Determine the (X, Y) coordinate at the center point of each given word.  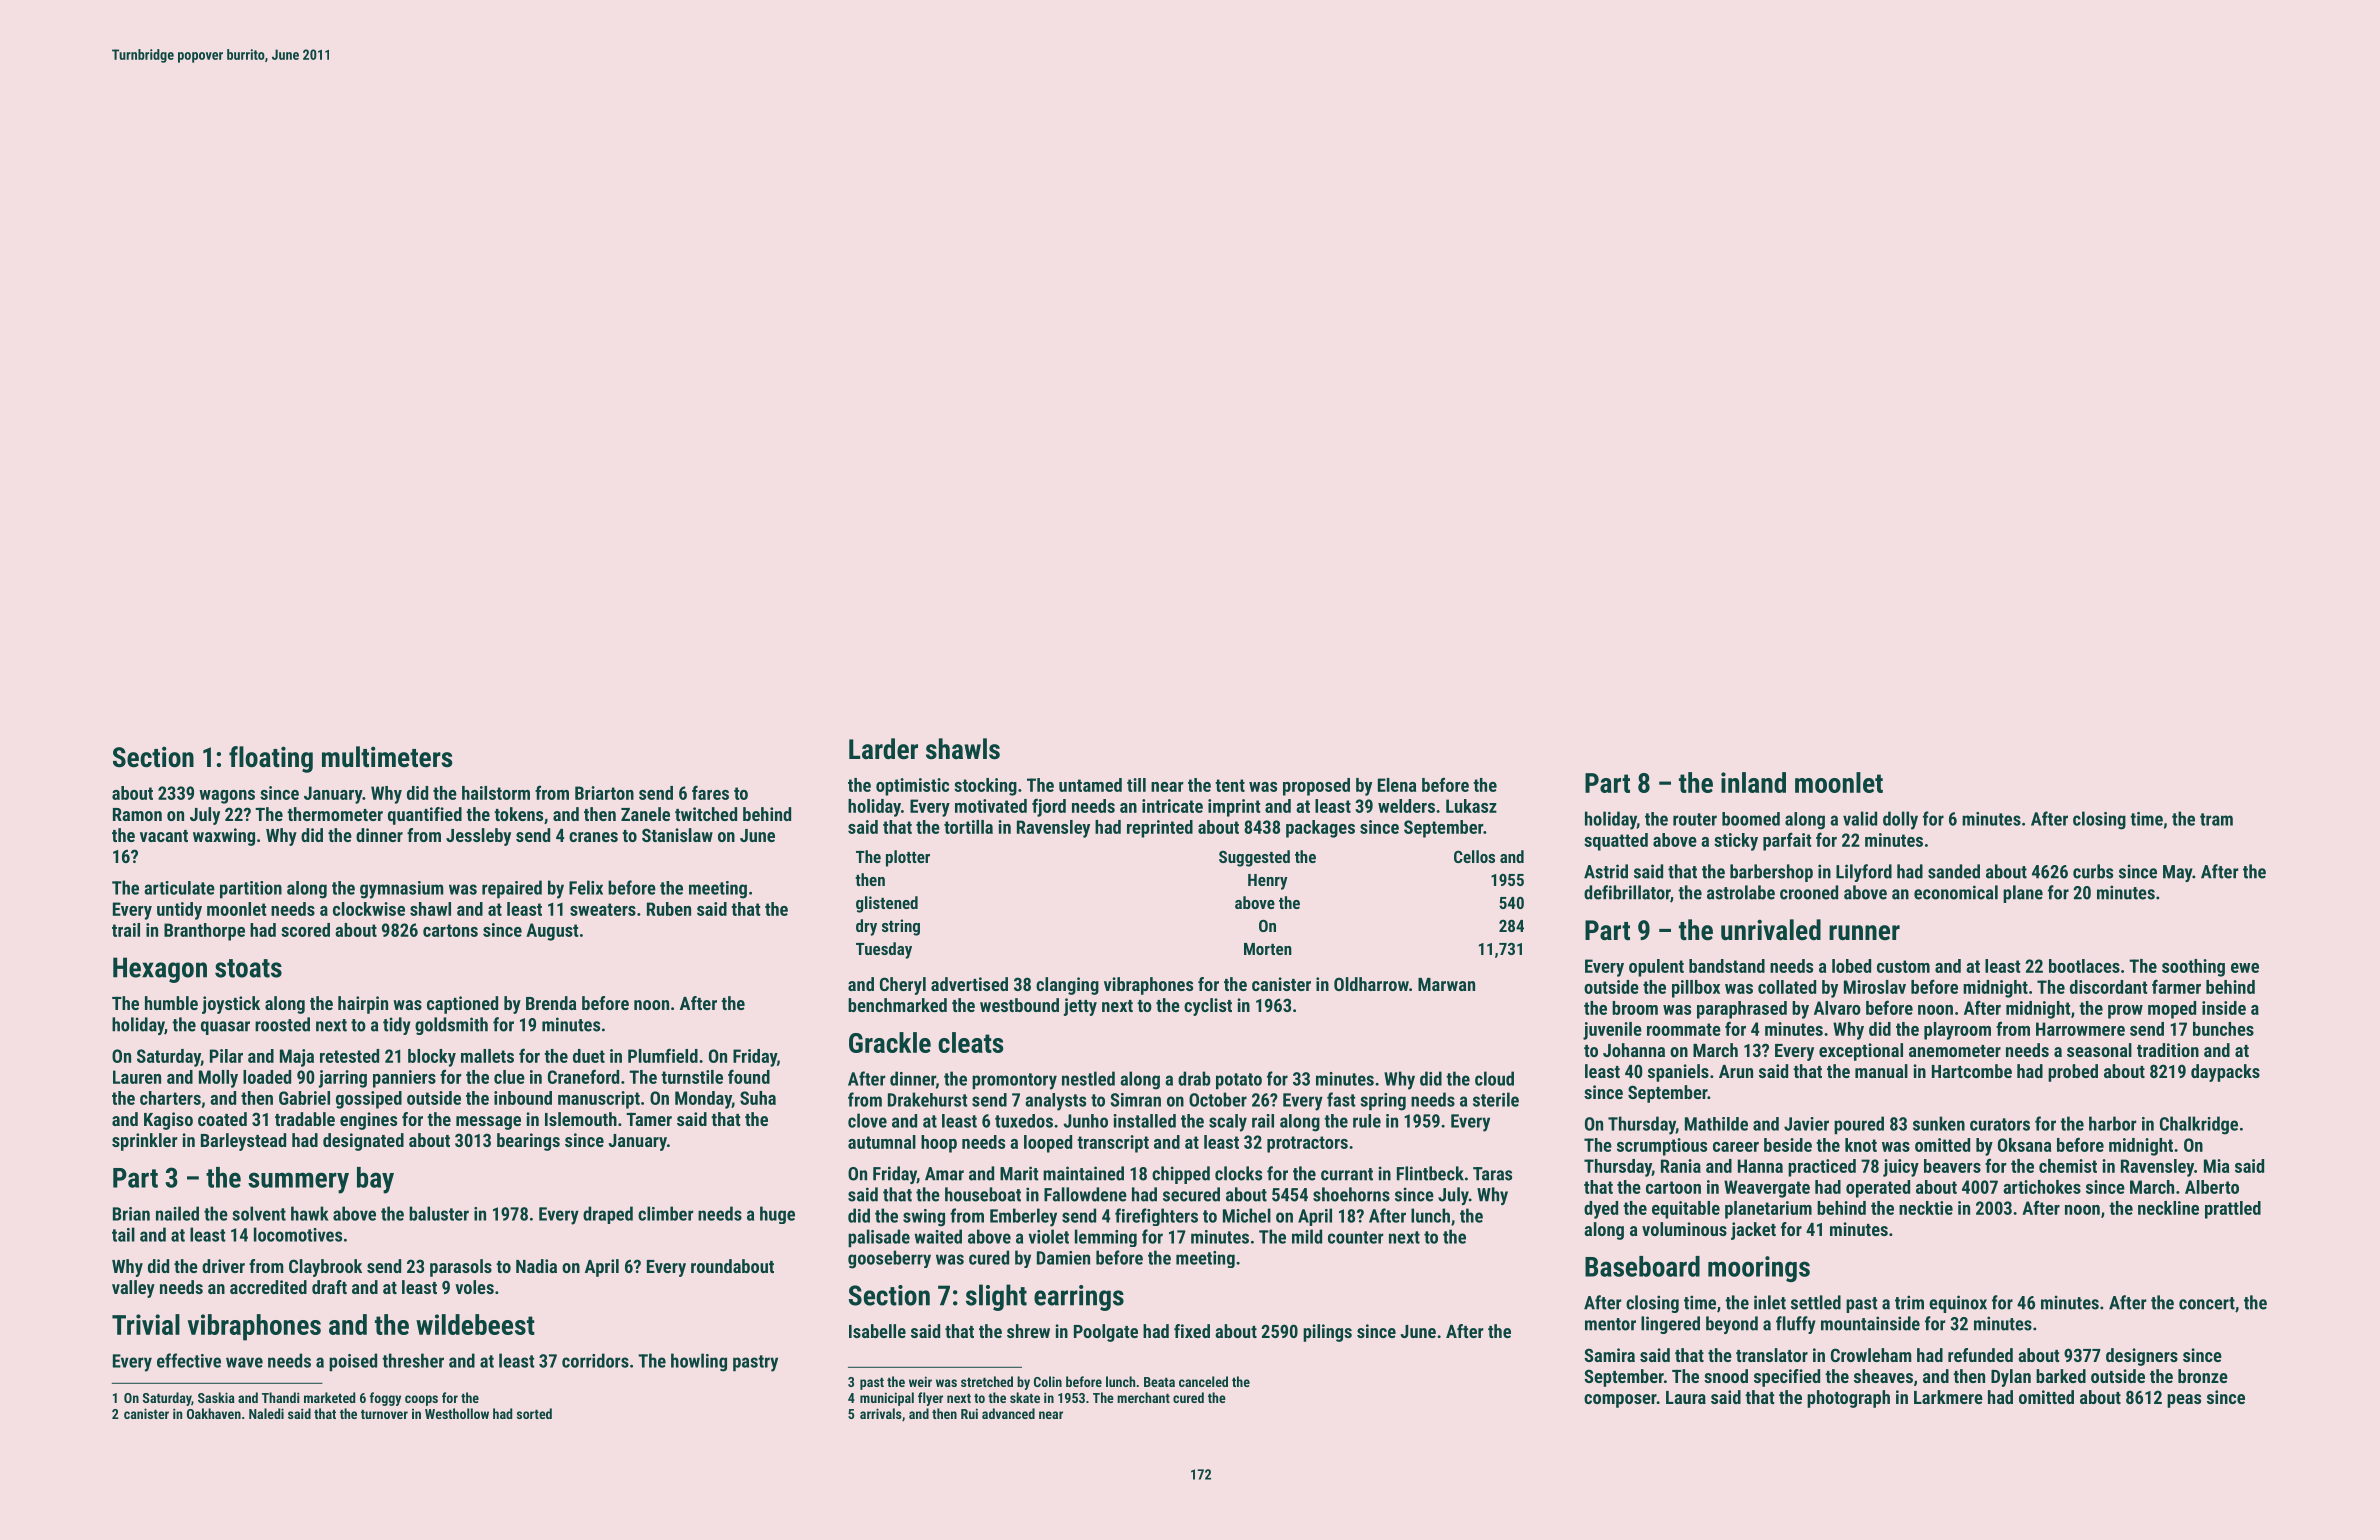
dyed (1601, 1210)
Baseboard (1642, 1266)
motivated (991, 806)
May (2177, 873)
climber (665, 1213)
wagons (227, 797)
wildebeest (475, 1324)
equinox (1958, 1304)
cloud (1494, 1078)
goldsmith (451, 1026)
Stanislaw (677, 835)
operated (1878, 1189)
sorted (534, 1413)
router (1695, 819)
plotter (908, 858)
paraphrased (1742, 1010)
